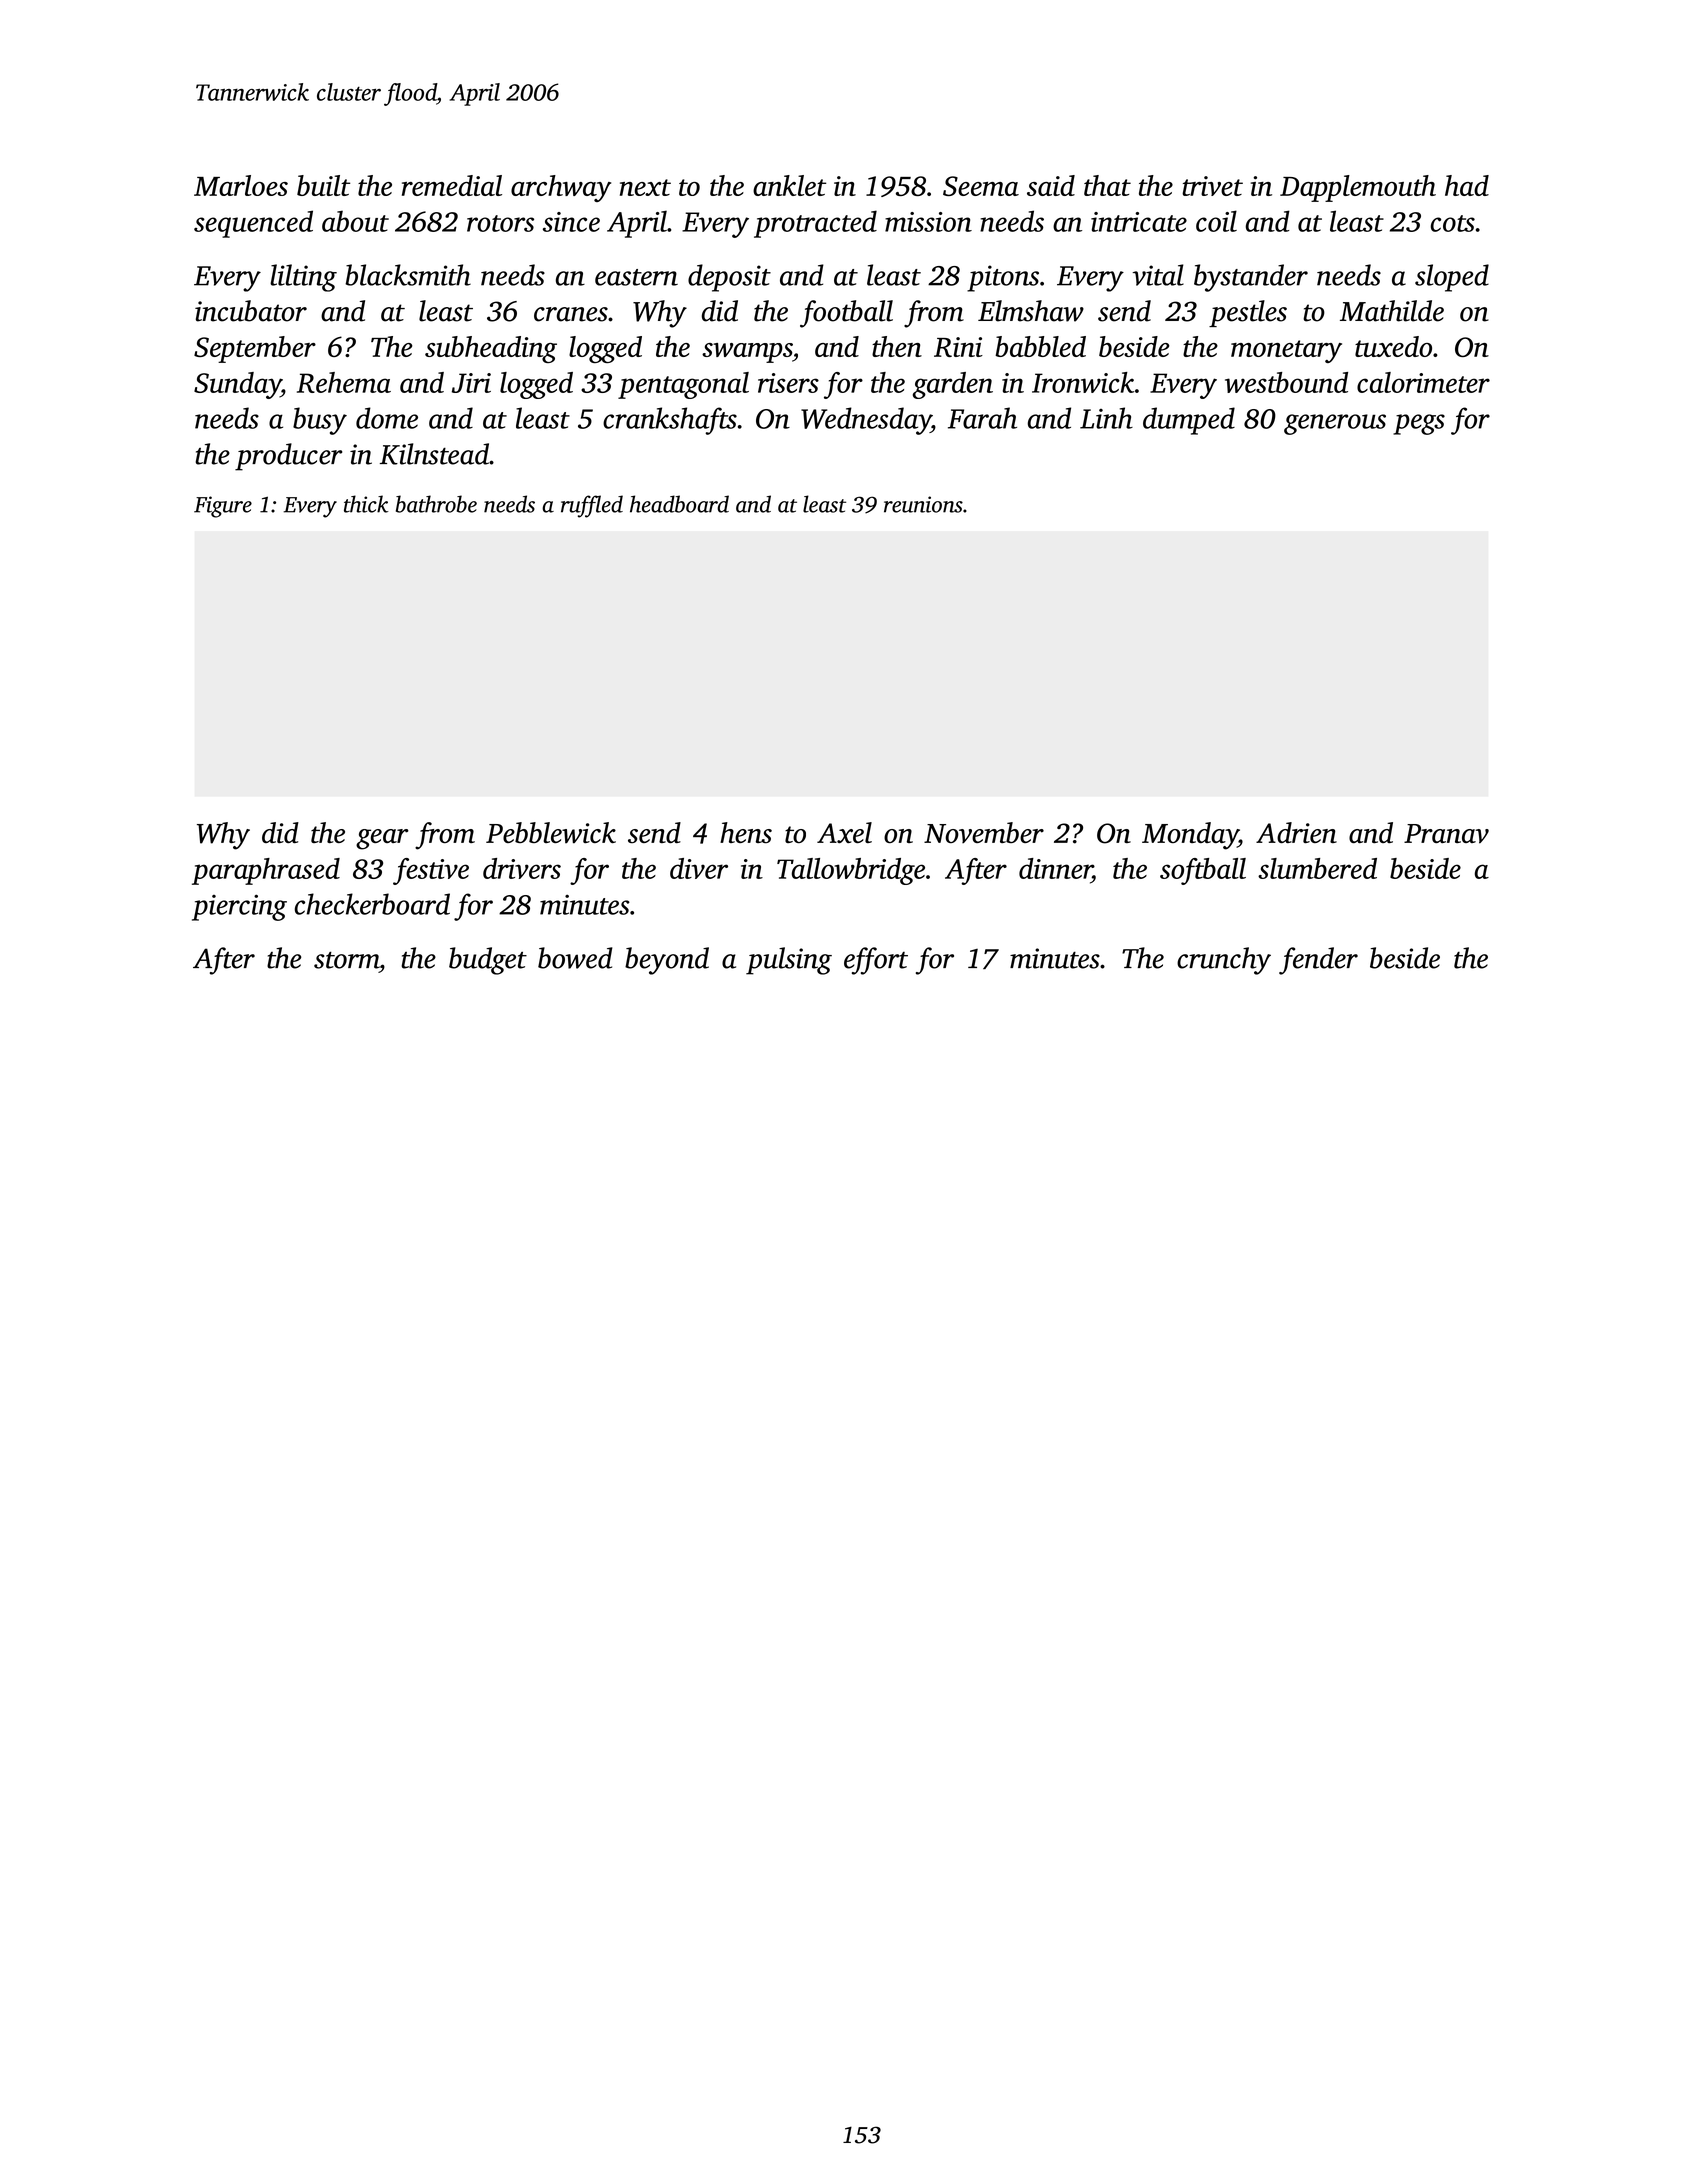  Describe the element at coordinates (953, 385) in the page. I see `garden` at that location.
